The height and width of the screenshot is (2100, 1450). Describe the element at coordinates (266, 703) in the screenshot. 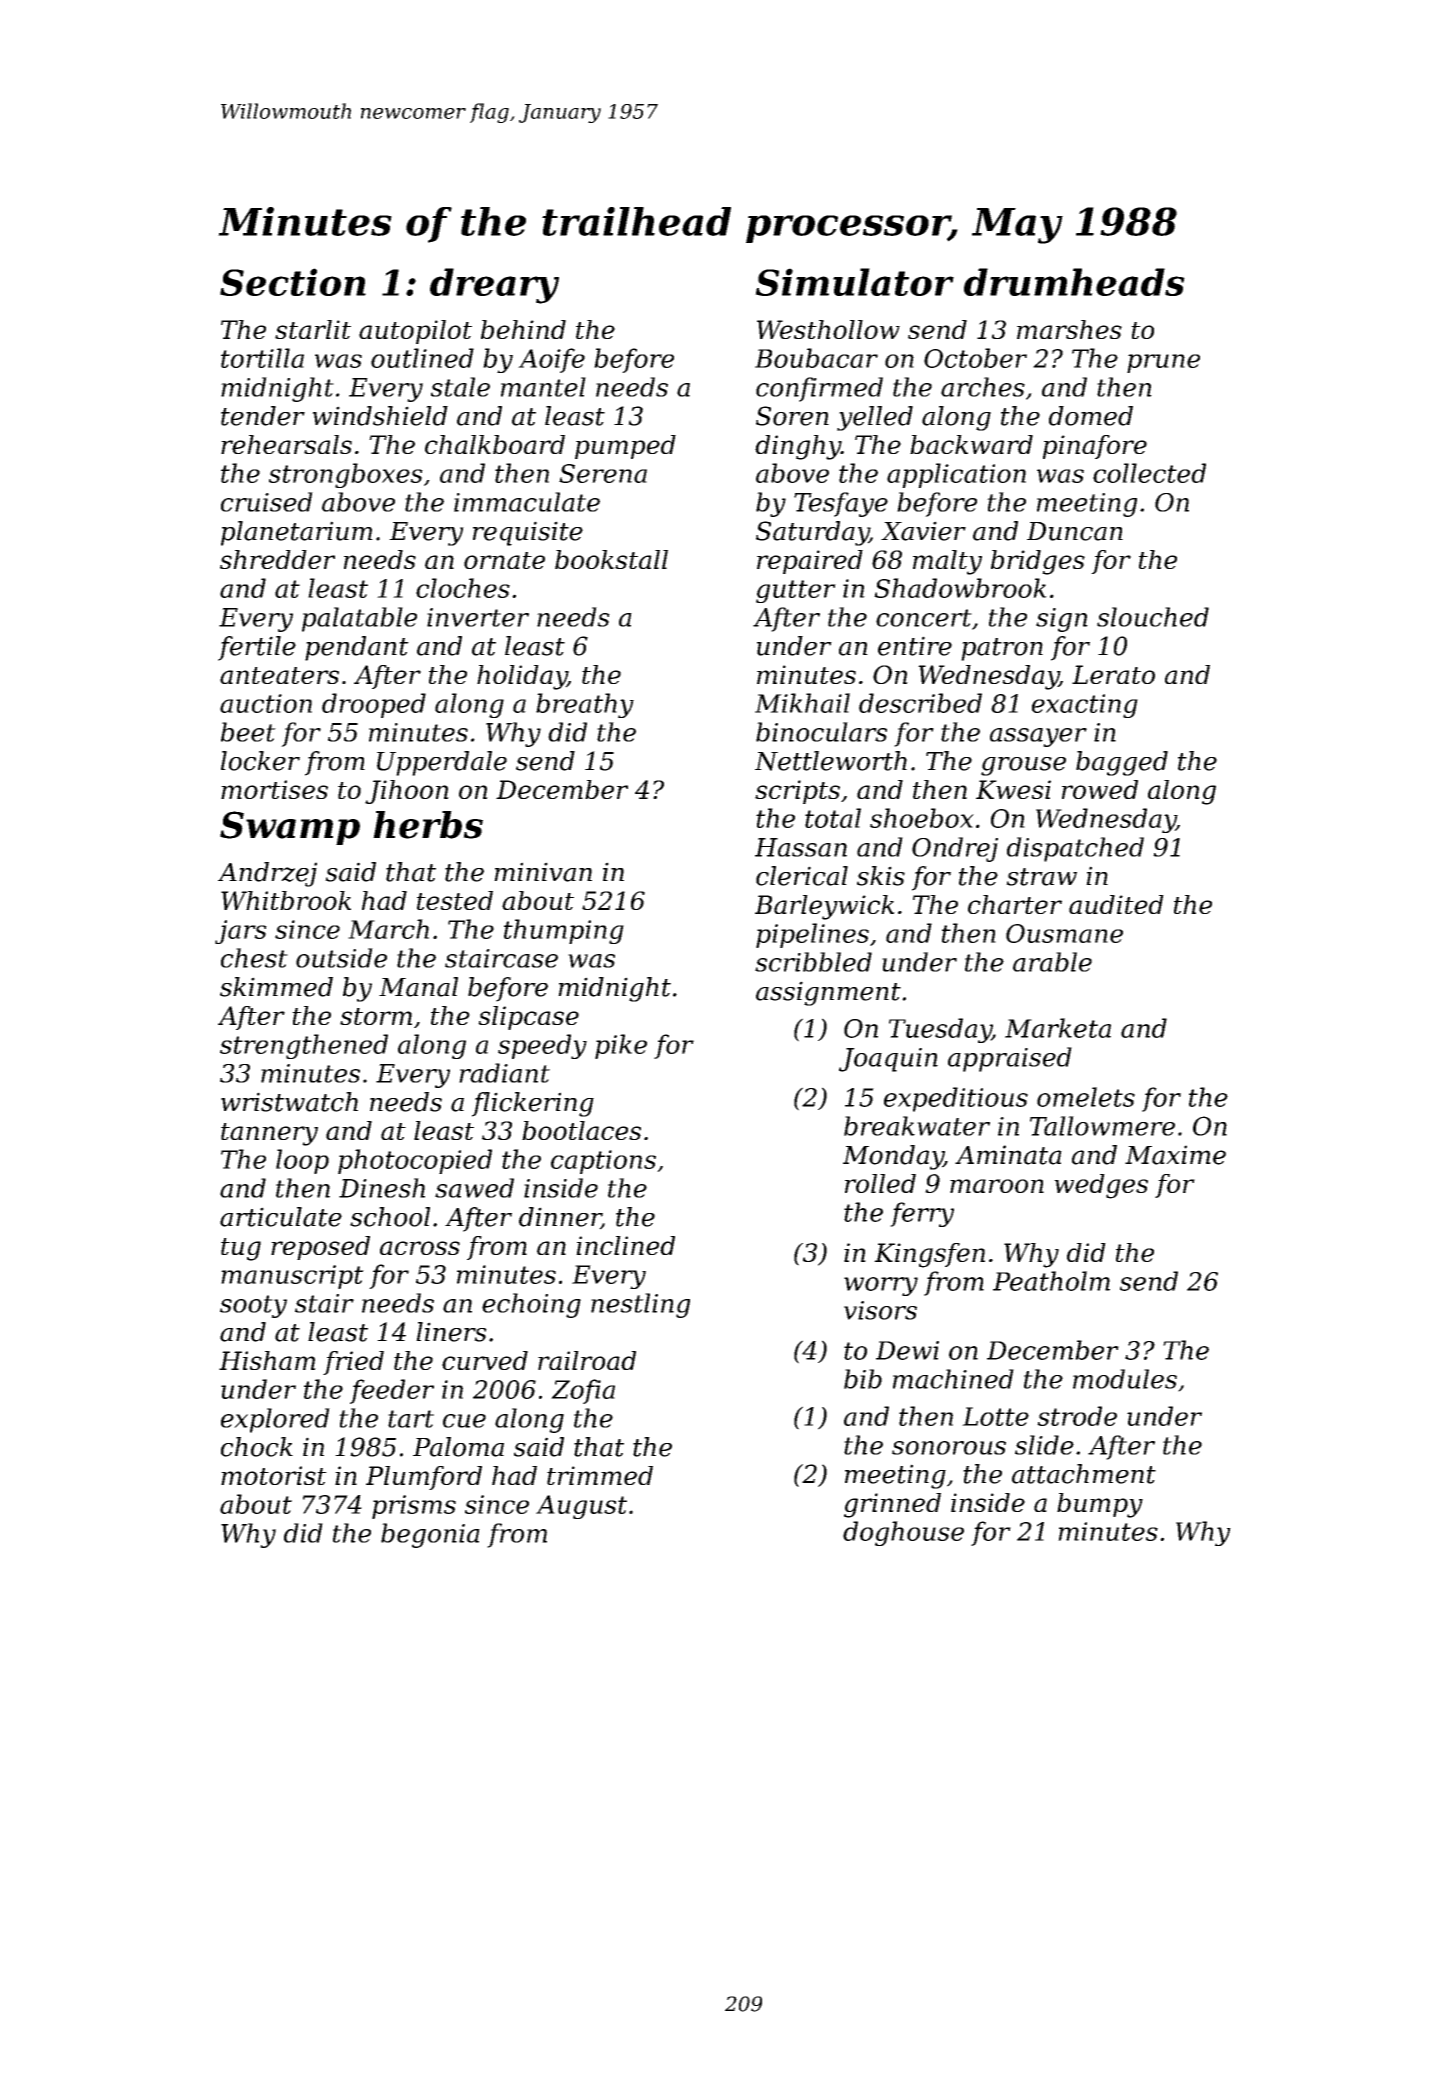

I see `auction` at that location.
